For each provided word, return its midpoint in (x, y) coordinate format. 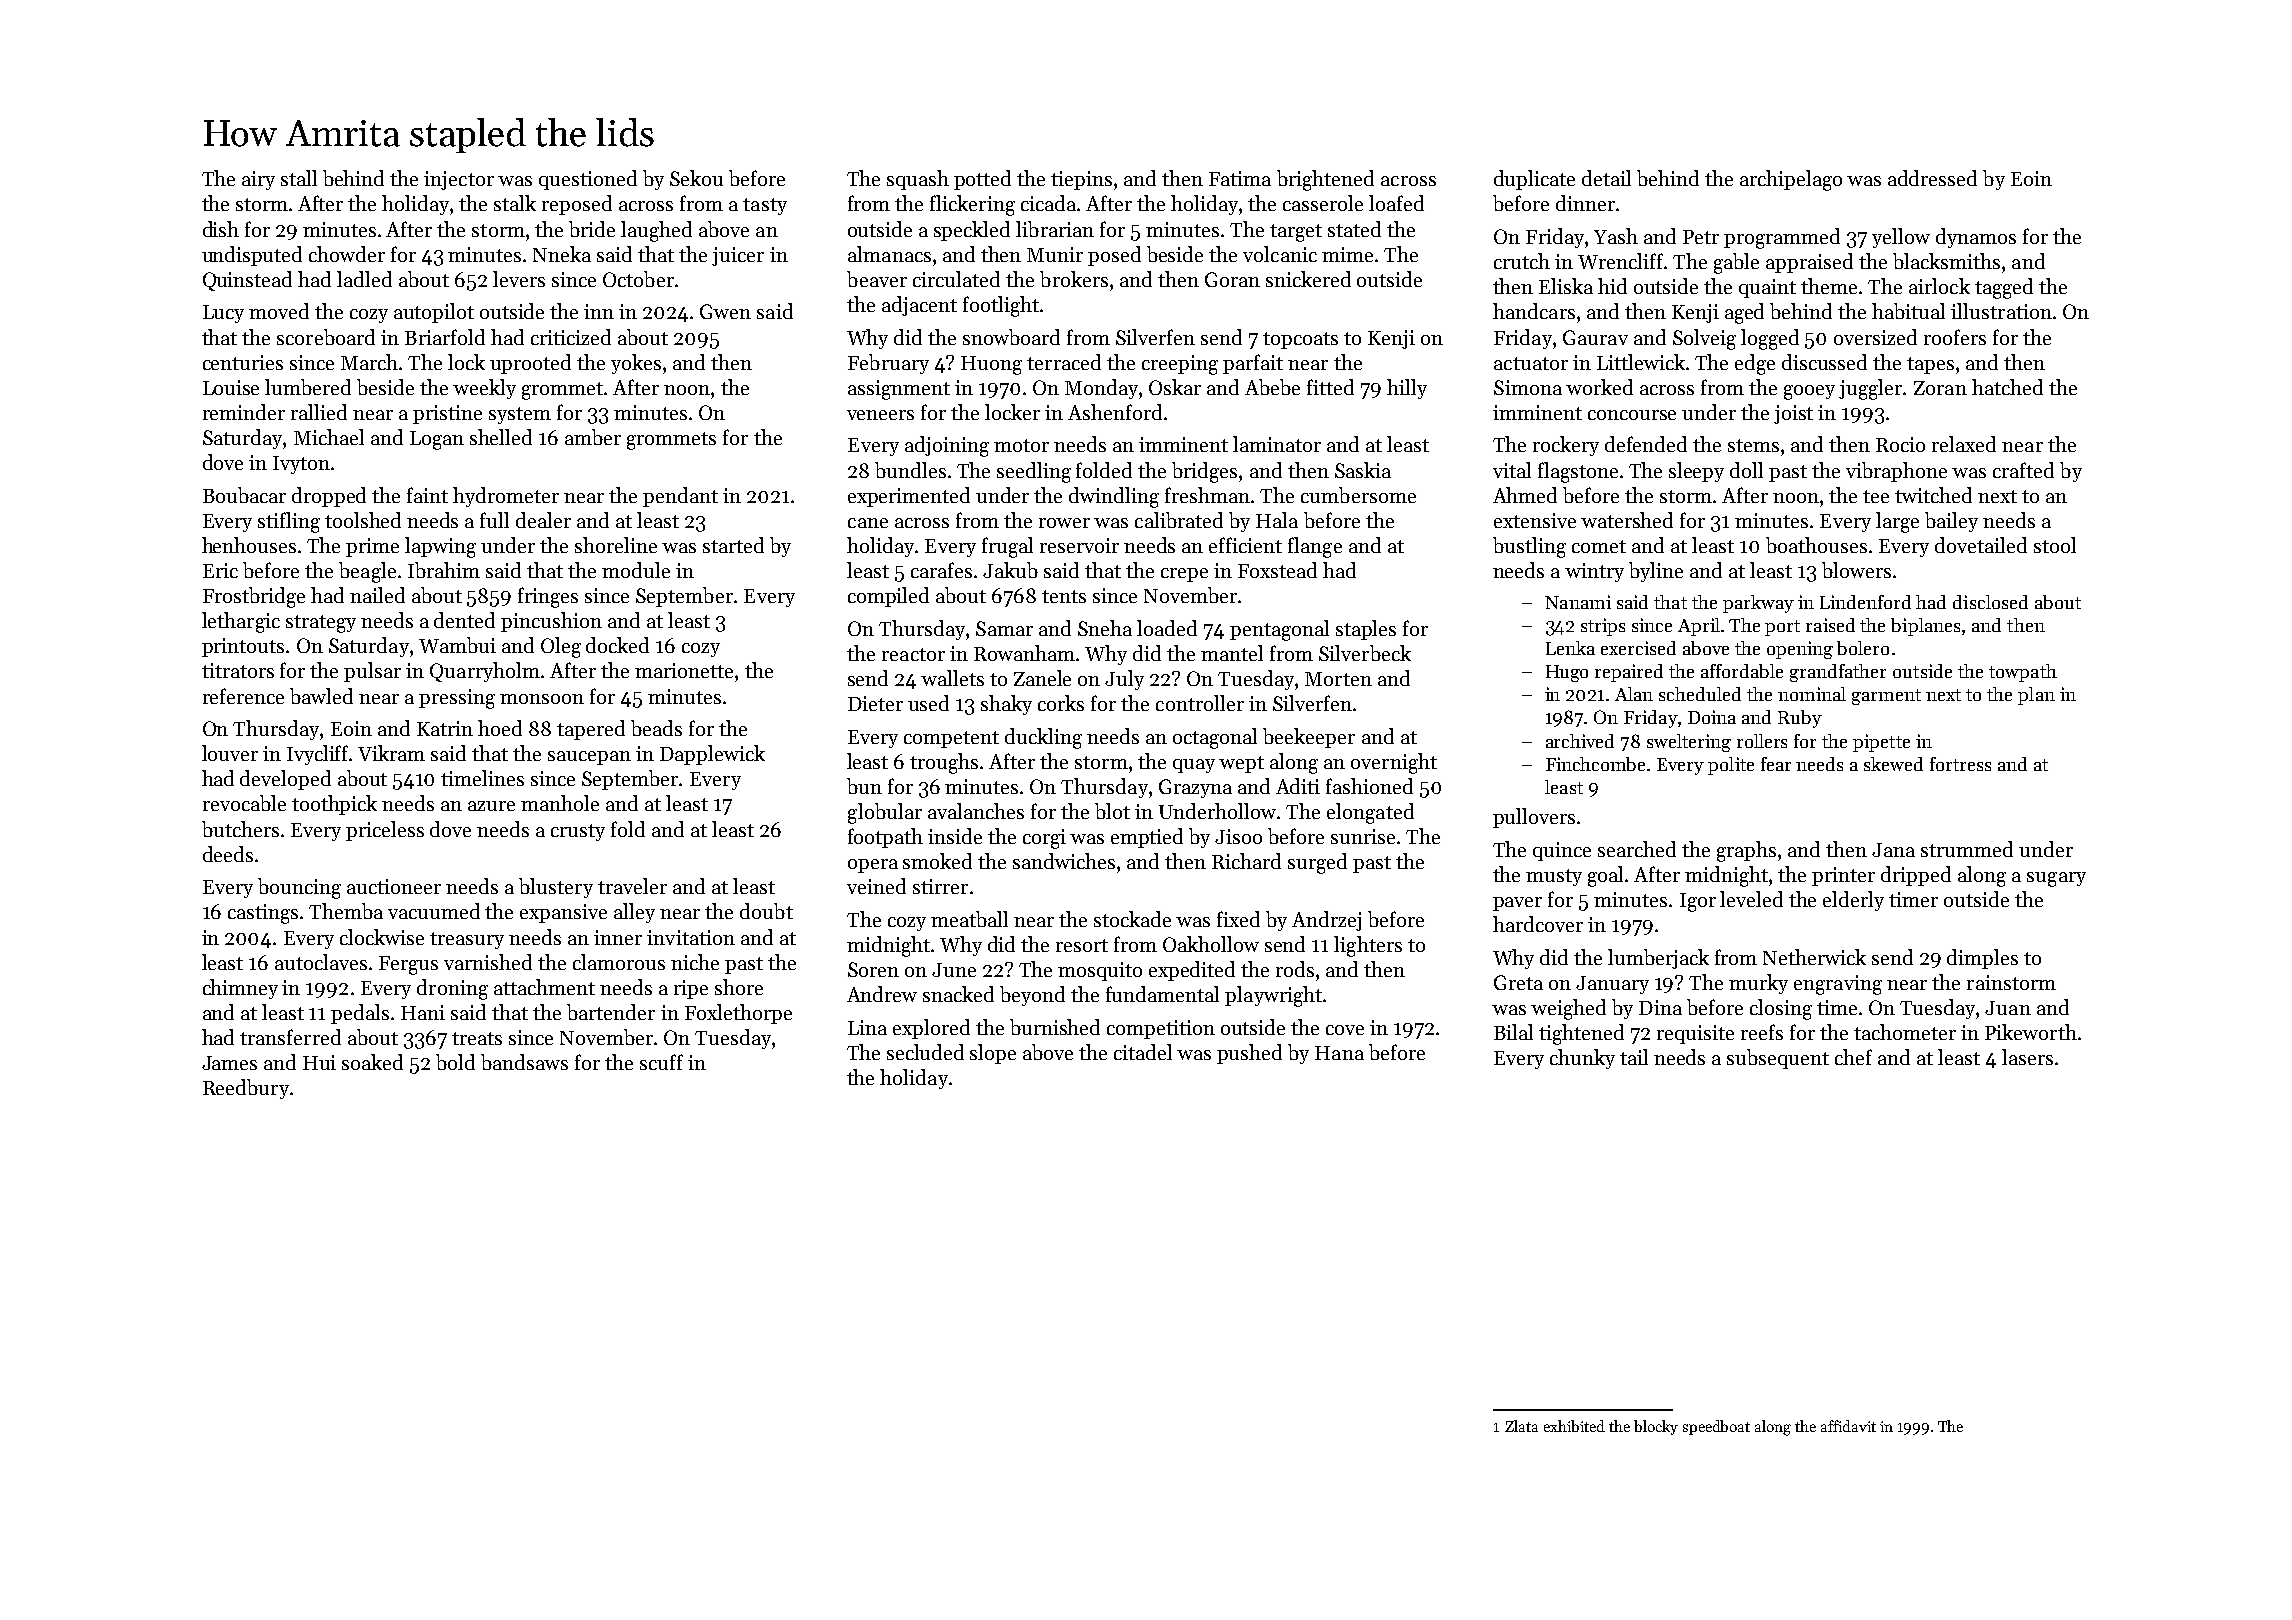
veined (876, 886)
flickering (972, 205)
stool (2055, 545)
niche (695, 962)
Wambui (457, 645)
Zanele (1042, 678)
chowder (347, 254)
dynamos (1976, 238)
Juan (2008, 1008)
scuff (661, 1062)
